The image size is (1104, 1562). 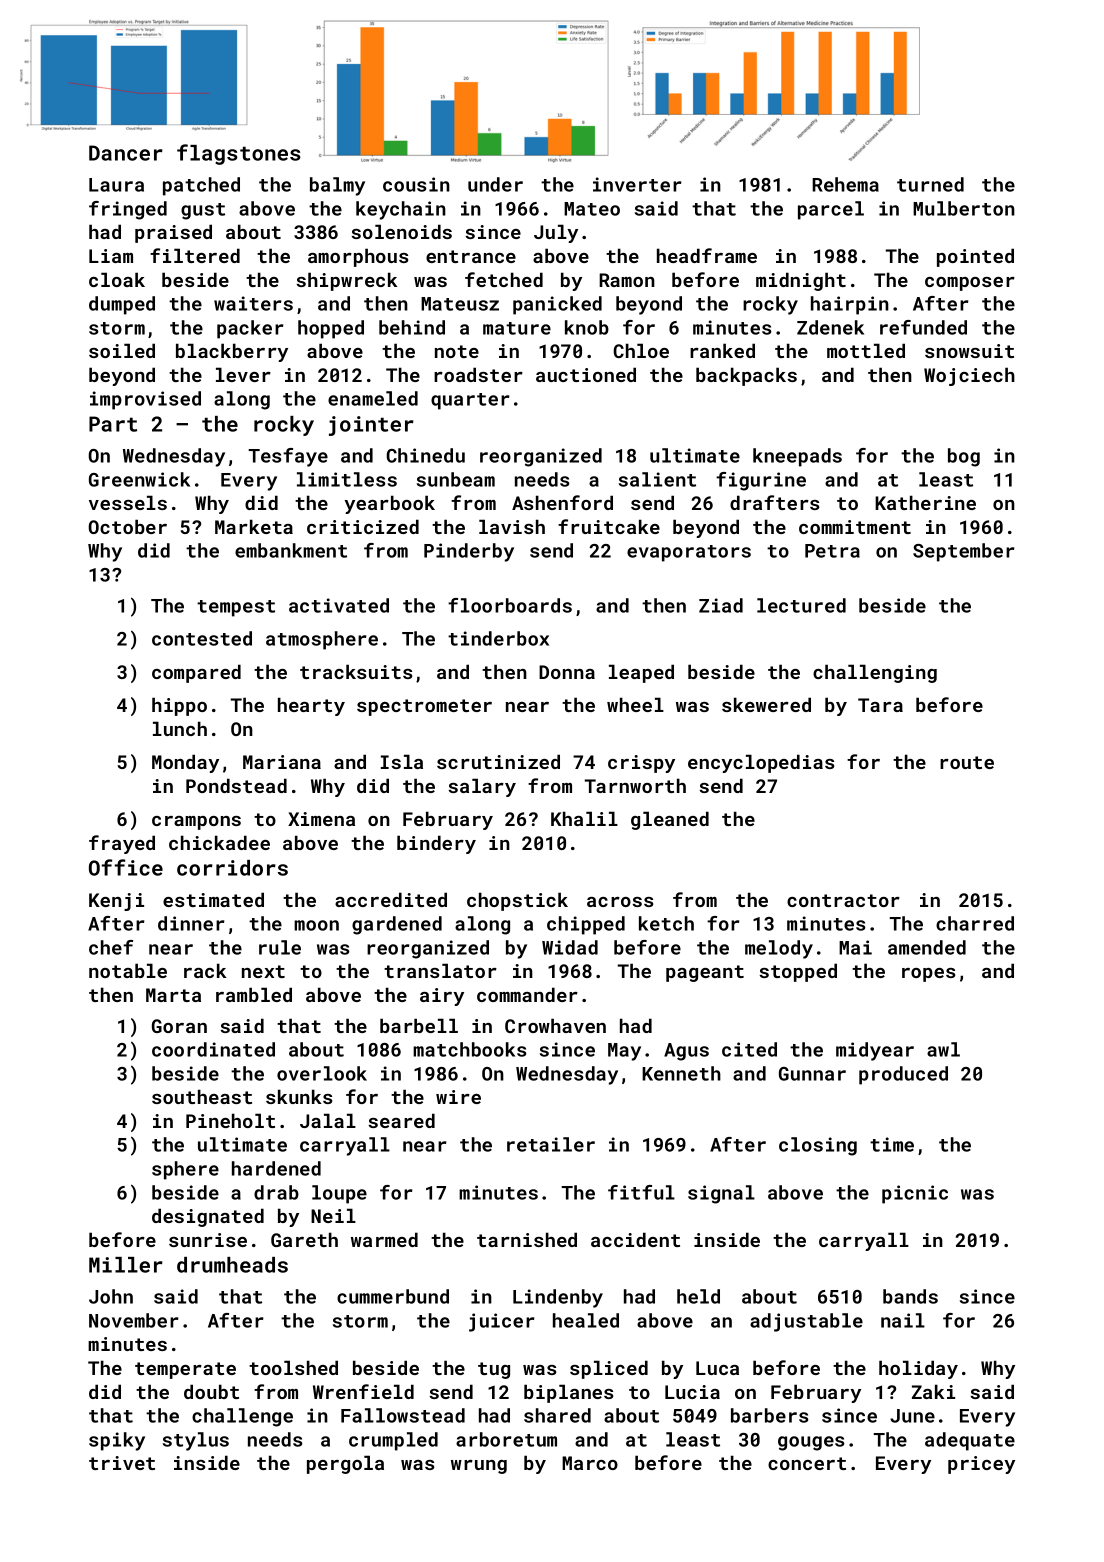 I want to click on snowsuit, so click(x=969, y=351).
